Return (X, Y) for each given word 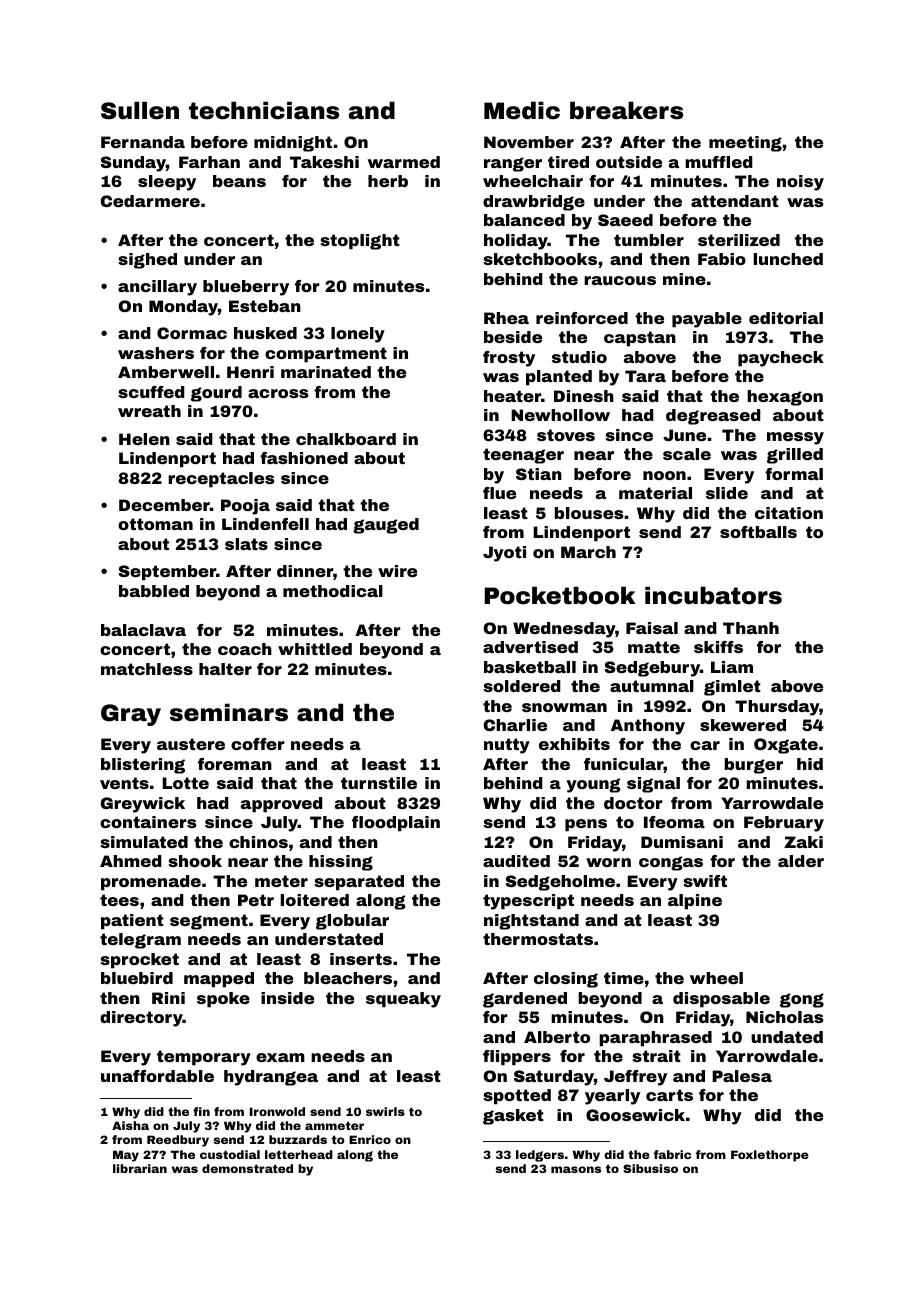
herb (388, 181)
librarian (140, 1168)
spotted (517, 1097)
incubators (713, 595)
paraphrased (655, 1039)
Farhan (209, 162)
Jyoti (504, 554)
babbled (154, 591)
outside (629, 162)
